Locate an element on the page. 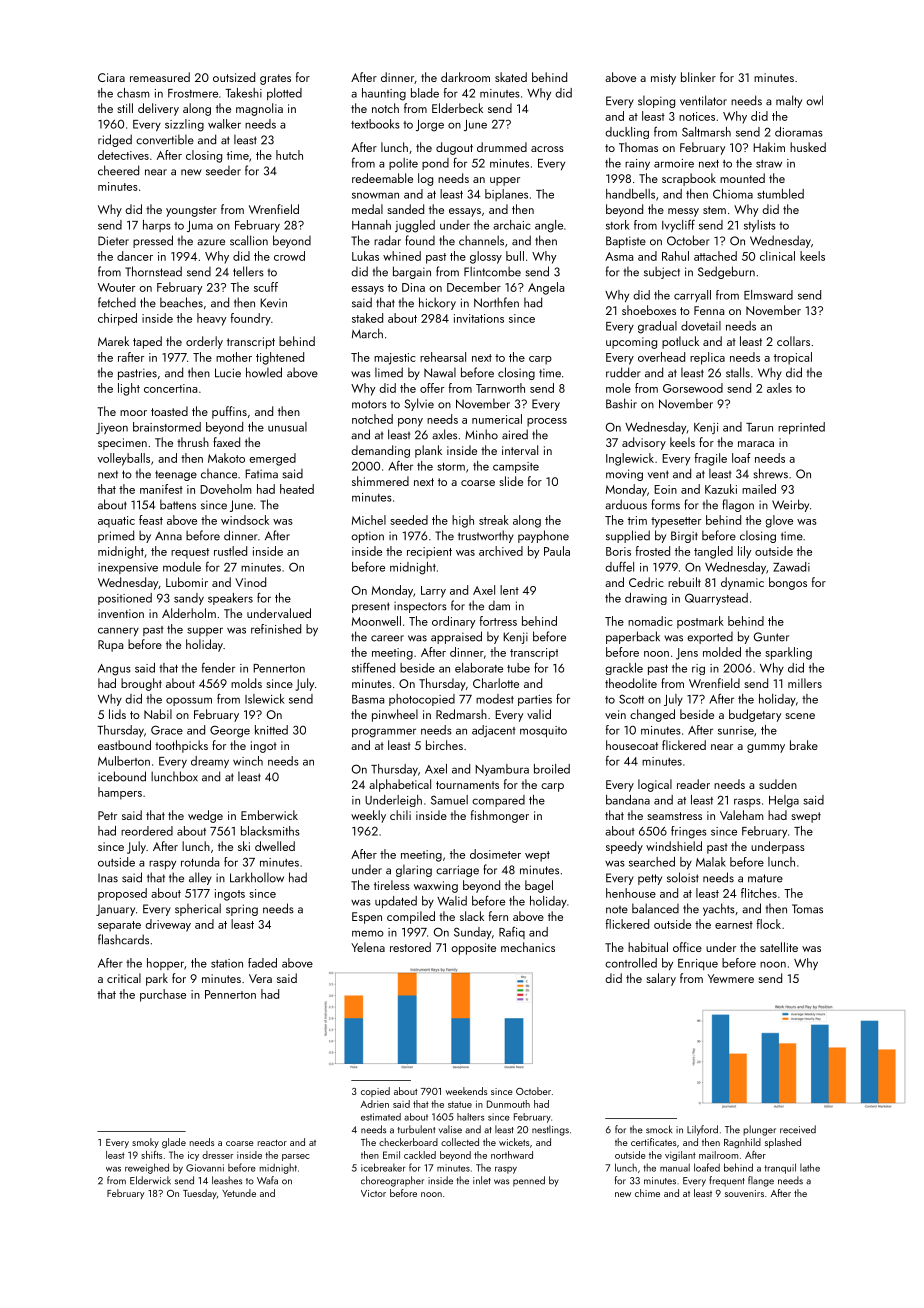 Image resolution: width=924 pixels, height=1308 pixels. scene is located at coordinates (800, 716).
